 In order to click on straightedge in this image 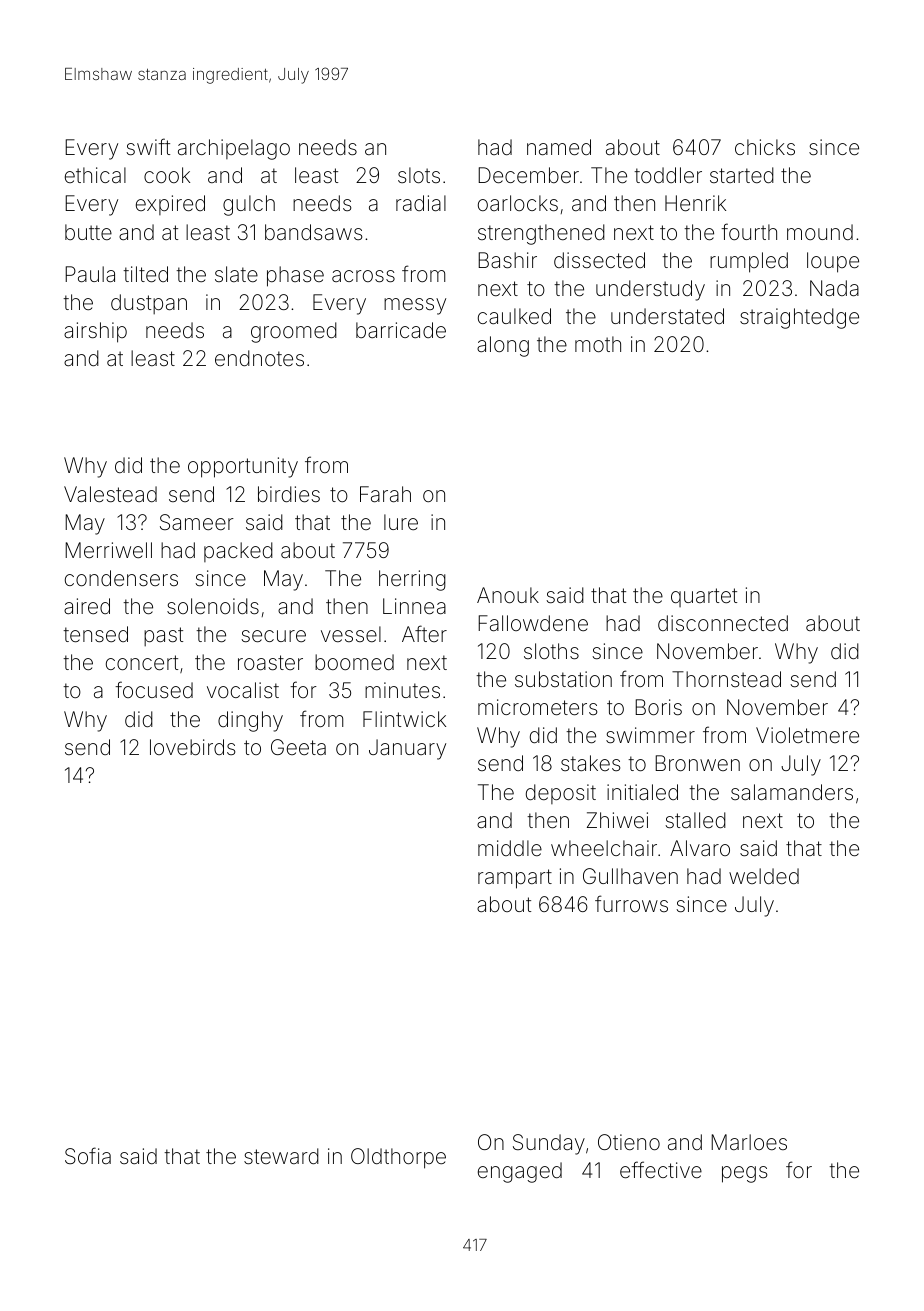, I will do `click(799, 318)`.
